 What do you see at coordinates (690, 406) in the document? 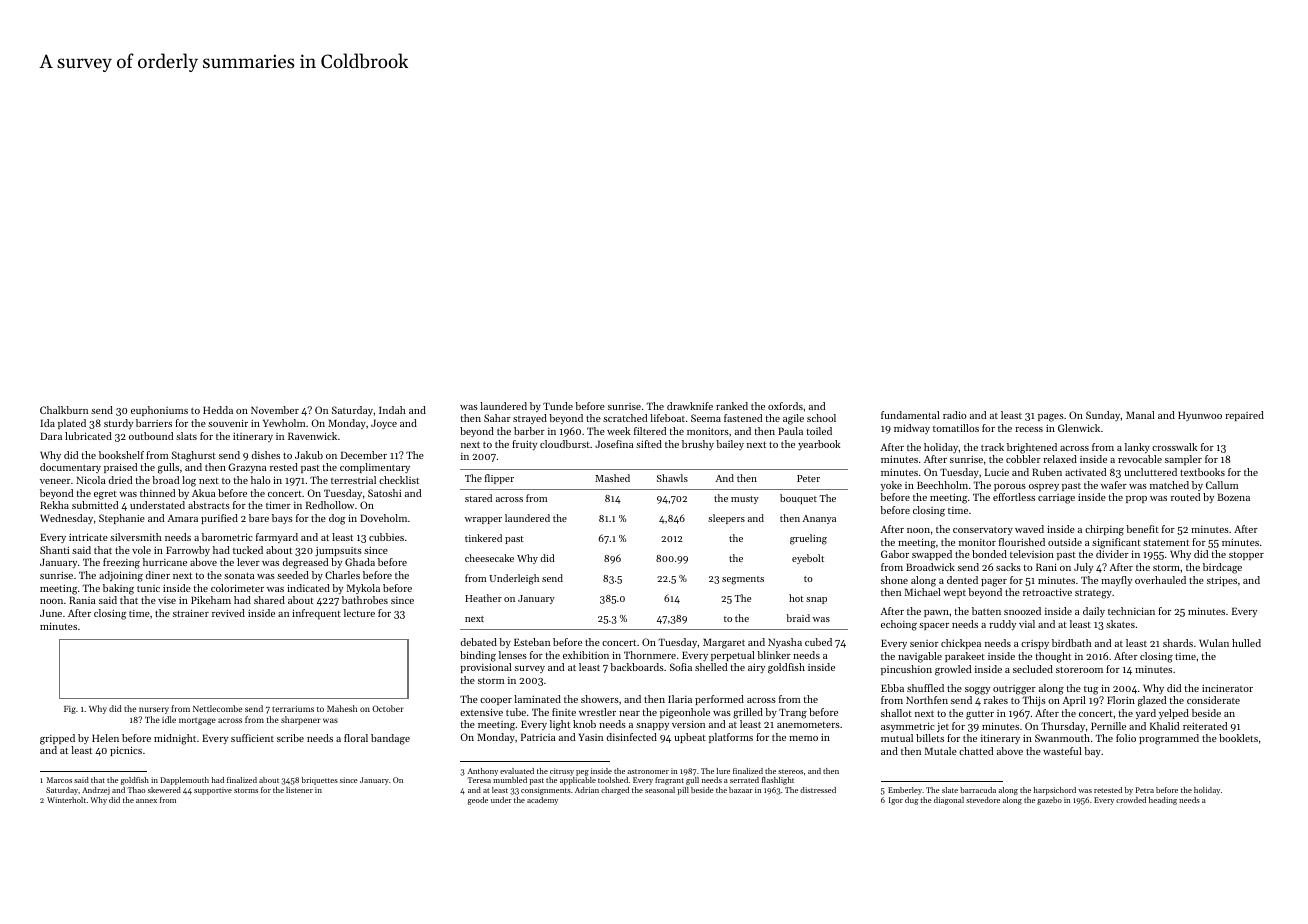
I see `drawknife` at bounding box center [690, 406].
